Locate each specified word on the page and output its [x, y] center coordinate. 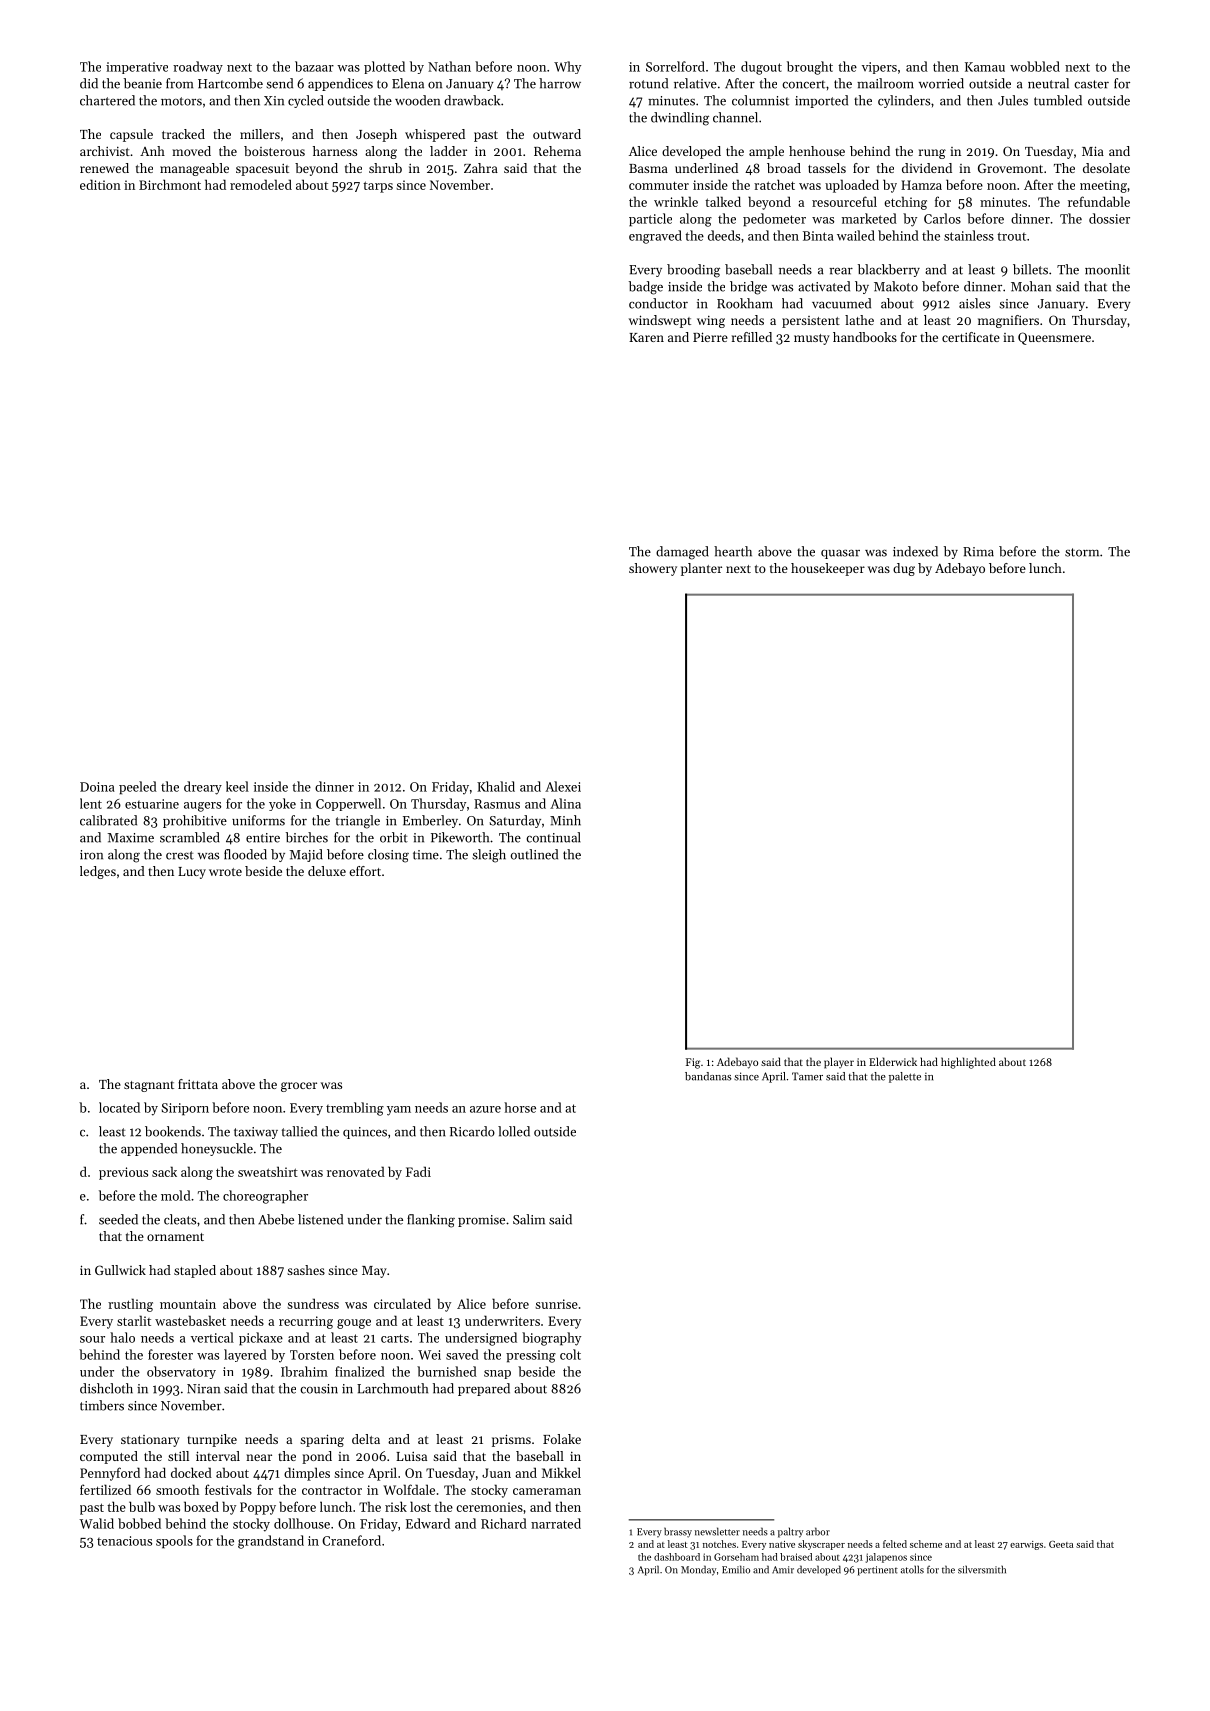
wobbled [1035, 66]
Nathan [449, 66]
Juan [496, 1473]
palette [905, 1077]
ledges [98, 872]
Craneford [351, 1540]
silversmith [982, 1569]
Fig [693, 1063]
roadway [198, 67]
